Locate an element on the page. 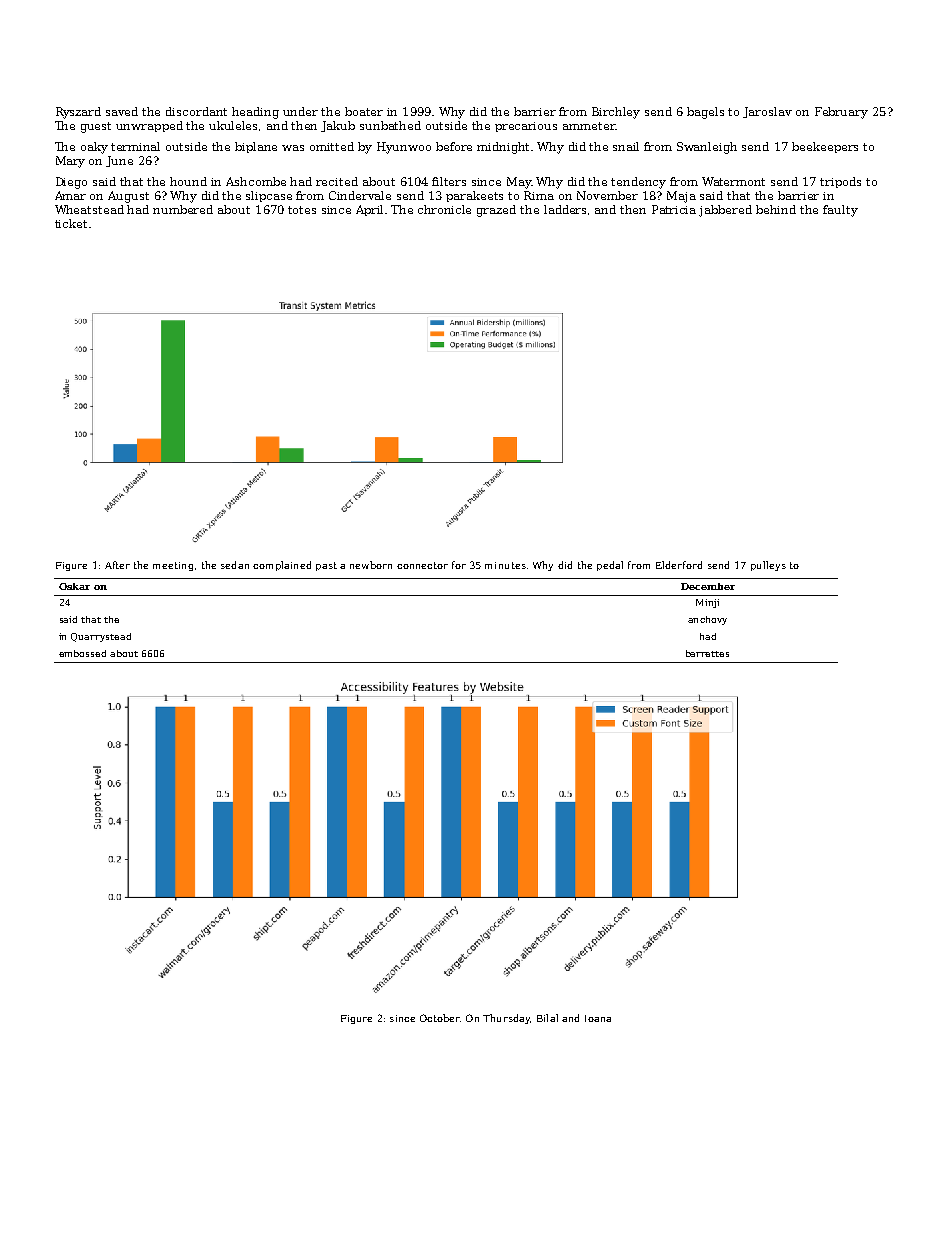 This page has height=1233, width=952. Ioana is located at coordinates (598, 1018).
